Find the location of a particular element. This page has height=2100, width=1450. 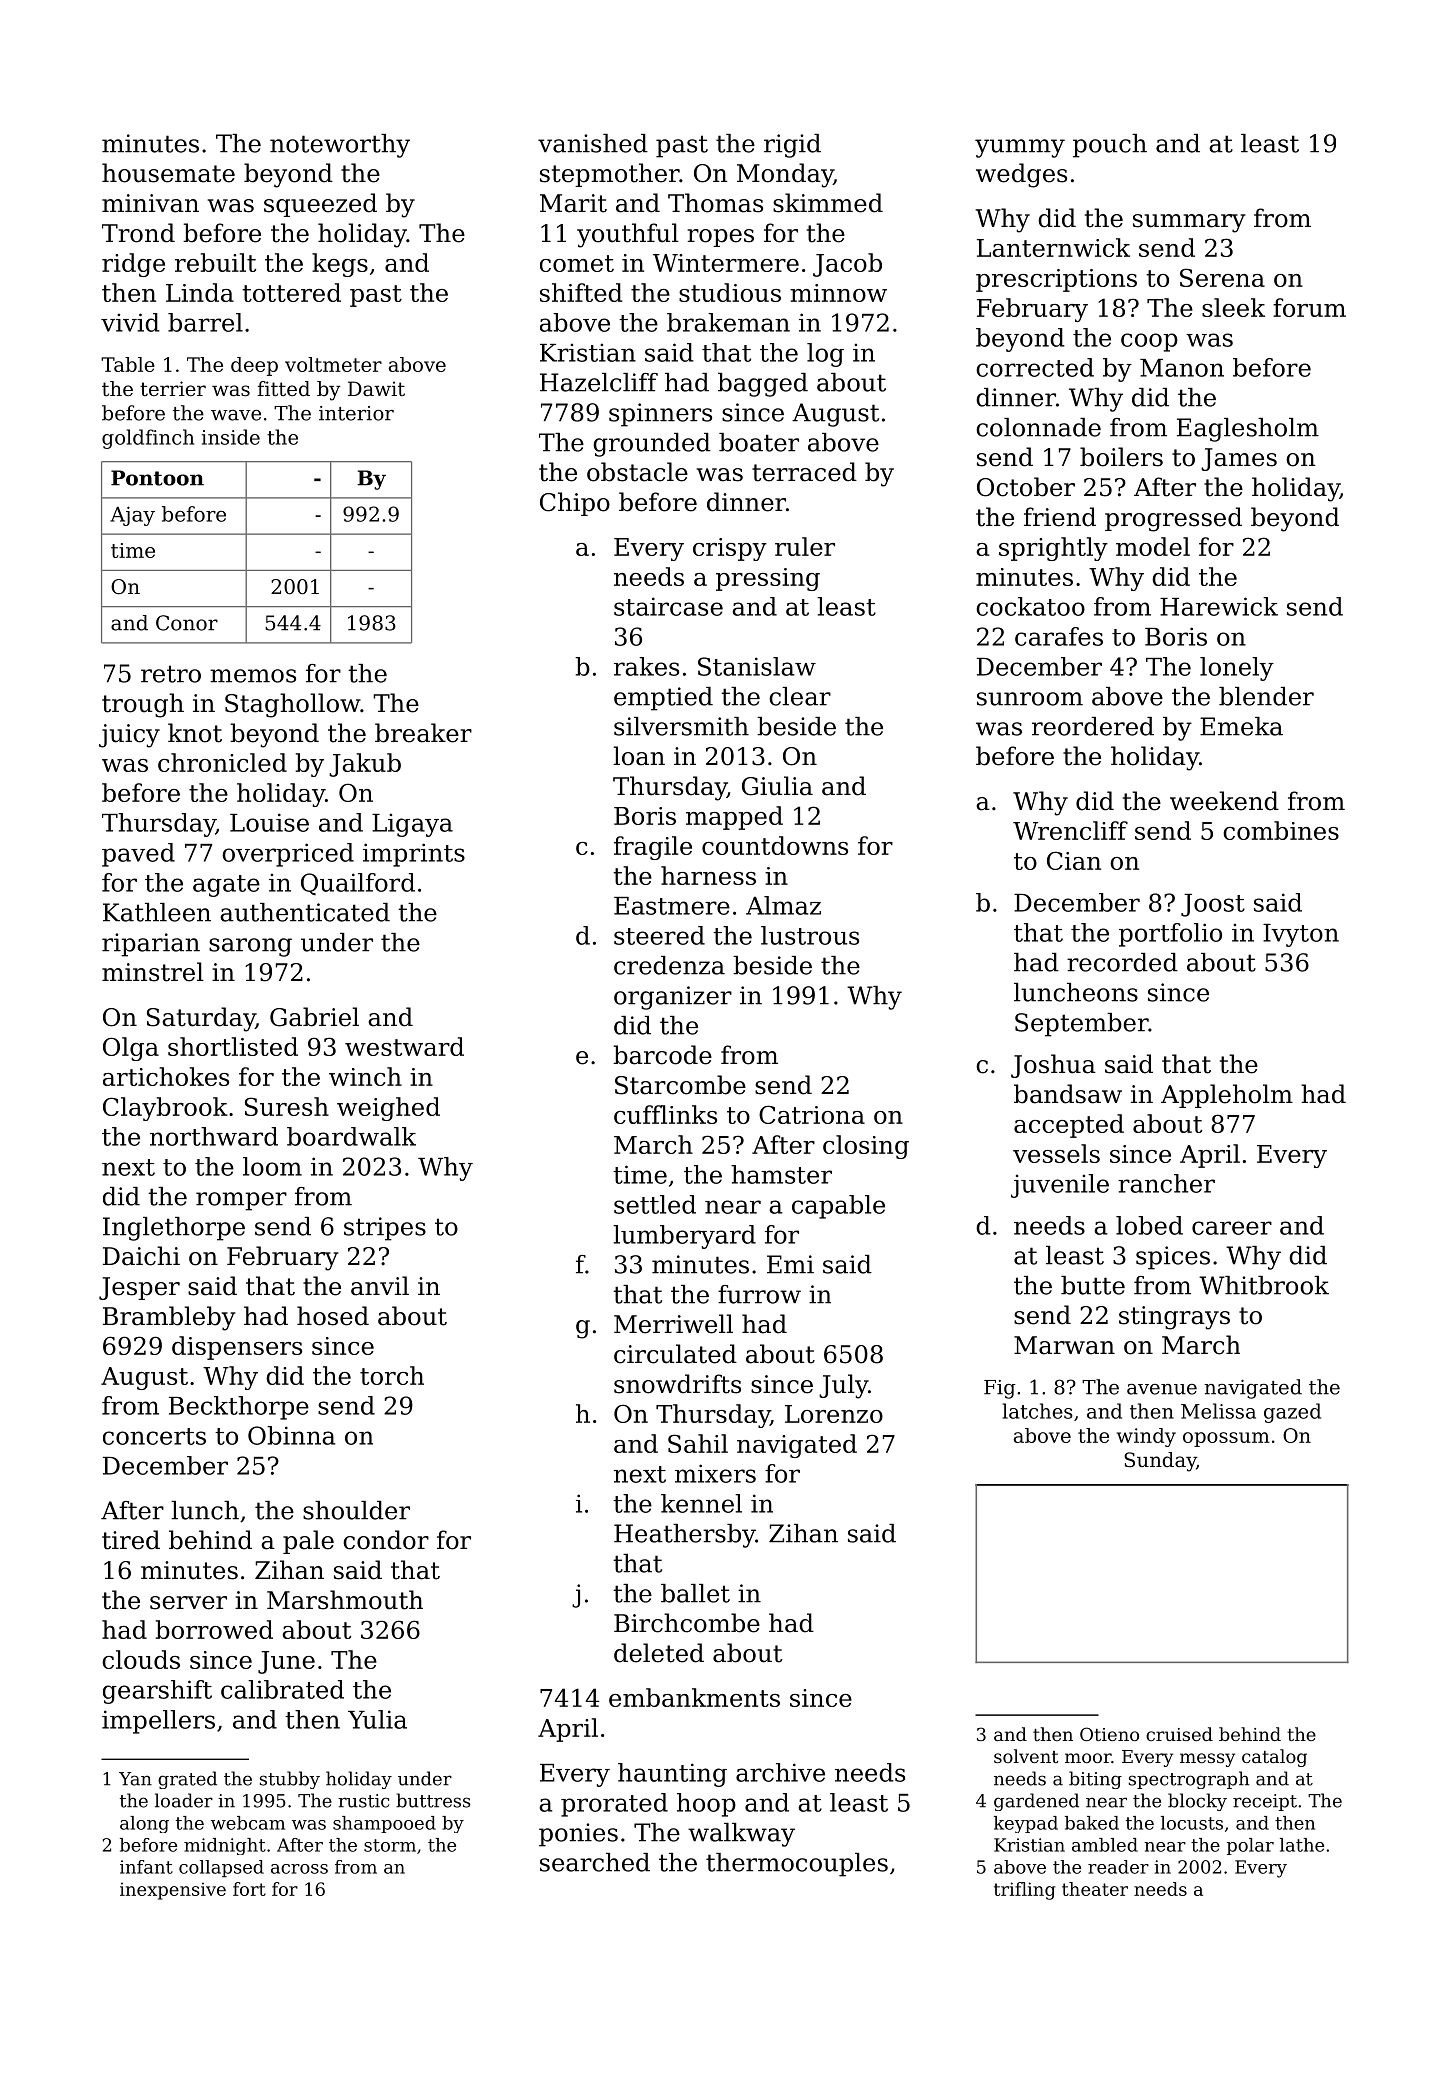

Merriwell is located at coordinates (673, 1324).
